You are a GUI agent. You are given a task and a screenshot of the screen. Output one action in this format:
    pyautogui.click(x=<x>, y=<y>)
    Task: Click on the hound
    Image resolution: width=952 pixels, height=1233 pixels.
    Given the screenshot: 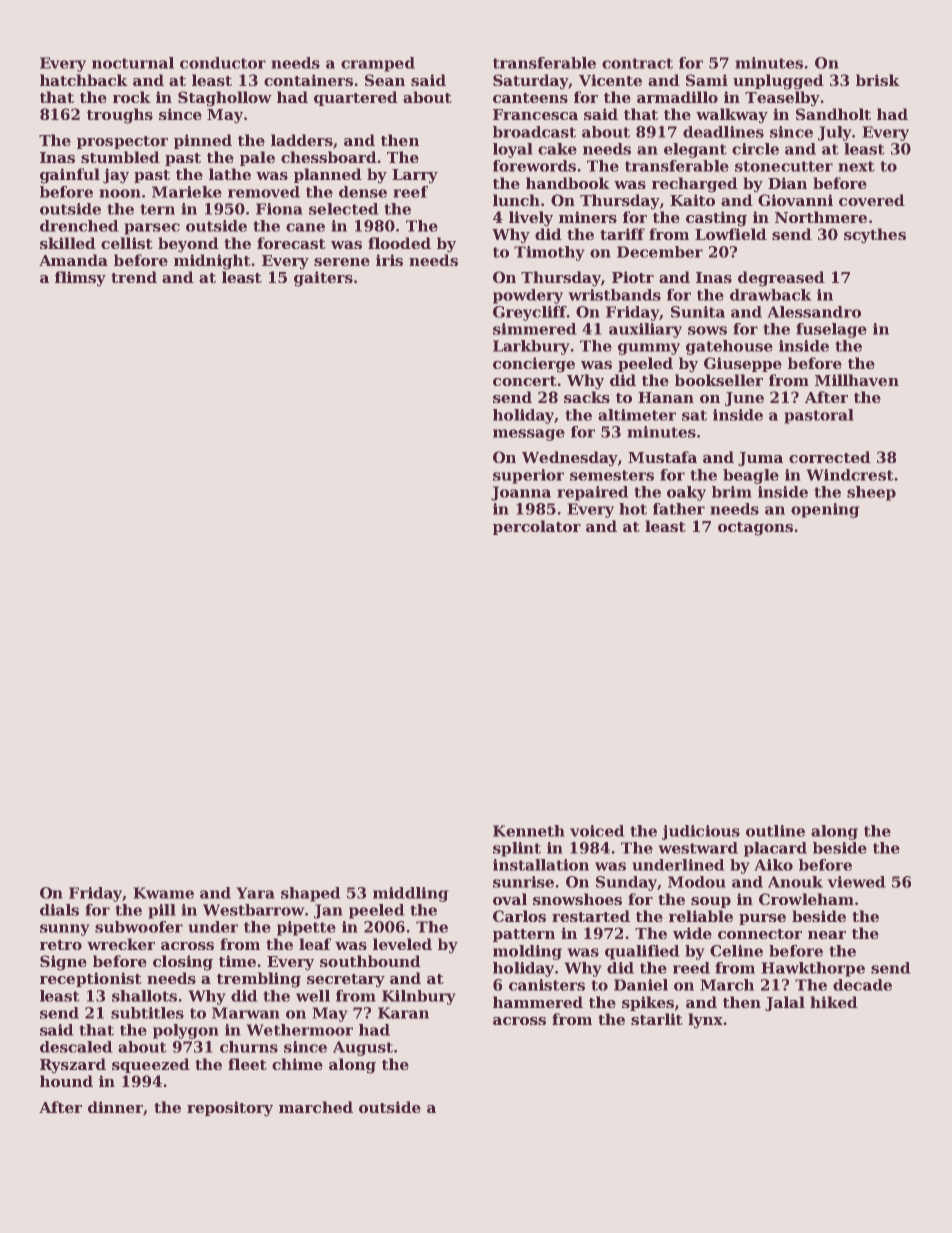 What is the action you would take?
    pyautogui.click(x=66, y=1081)
